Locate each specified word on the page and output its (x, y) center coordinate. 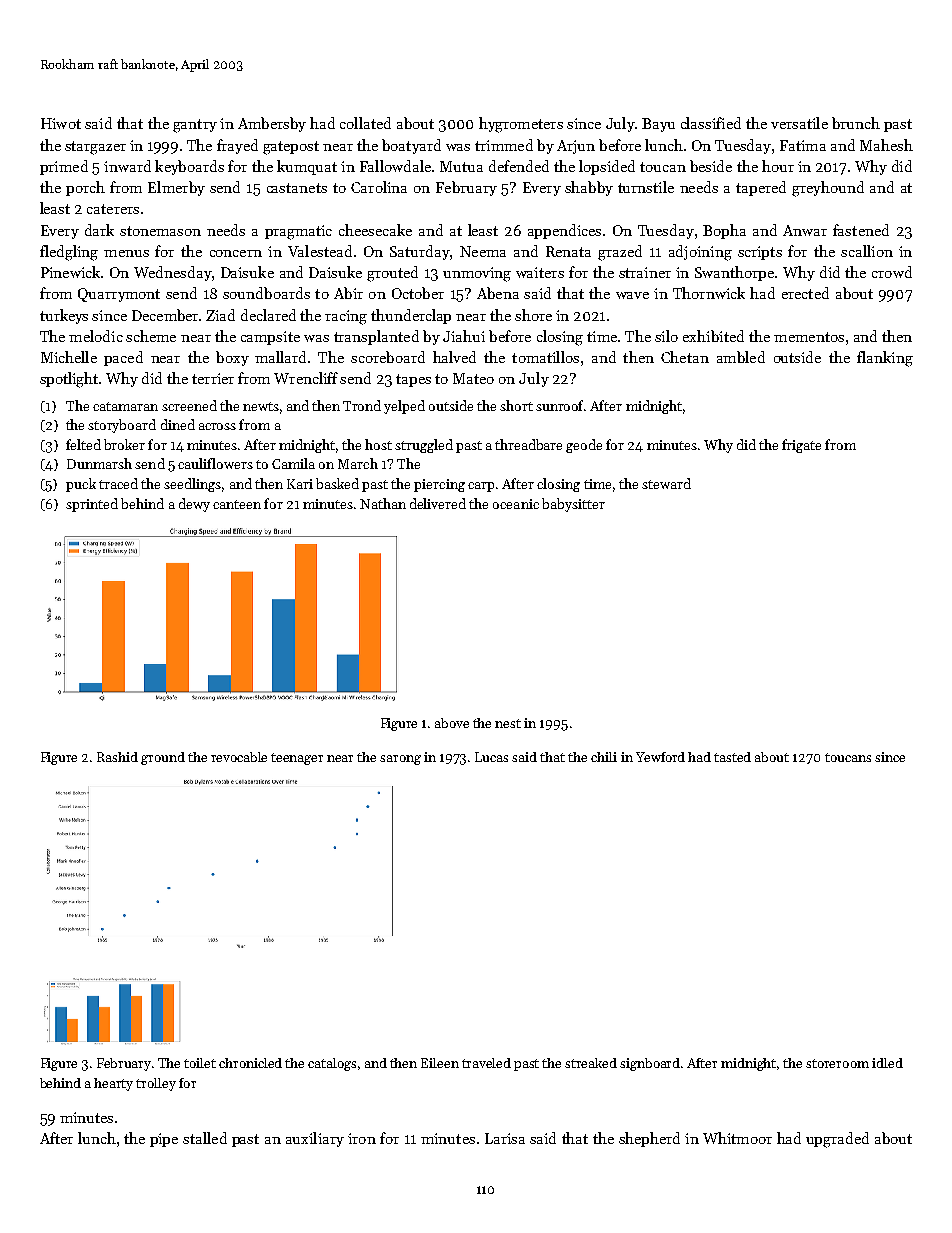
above (452, 723)
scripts (760, 253)
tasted (732, 757)
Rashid (117, 757)
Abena (498, 293)
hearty (113, 1084)
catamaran (125, 406)
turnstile (646, 187)
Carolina (379, 187)
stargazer (95, 148)
